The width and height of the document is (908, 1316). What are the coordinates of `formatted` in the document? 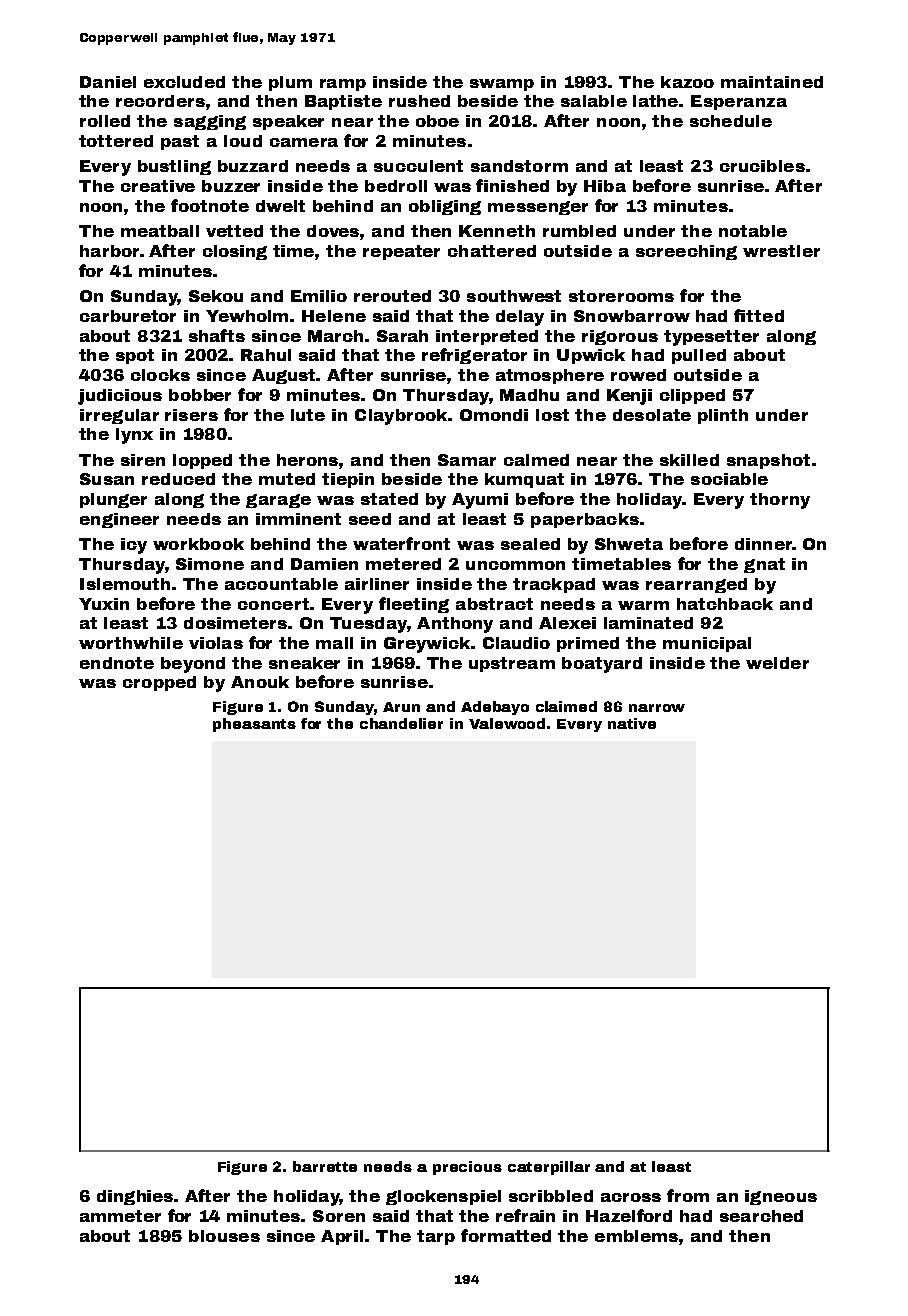 It's located at (506, 1235).
